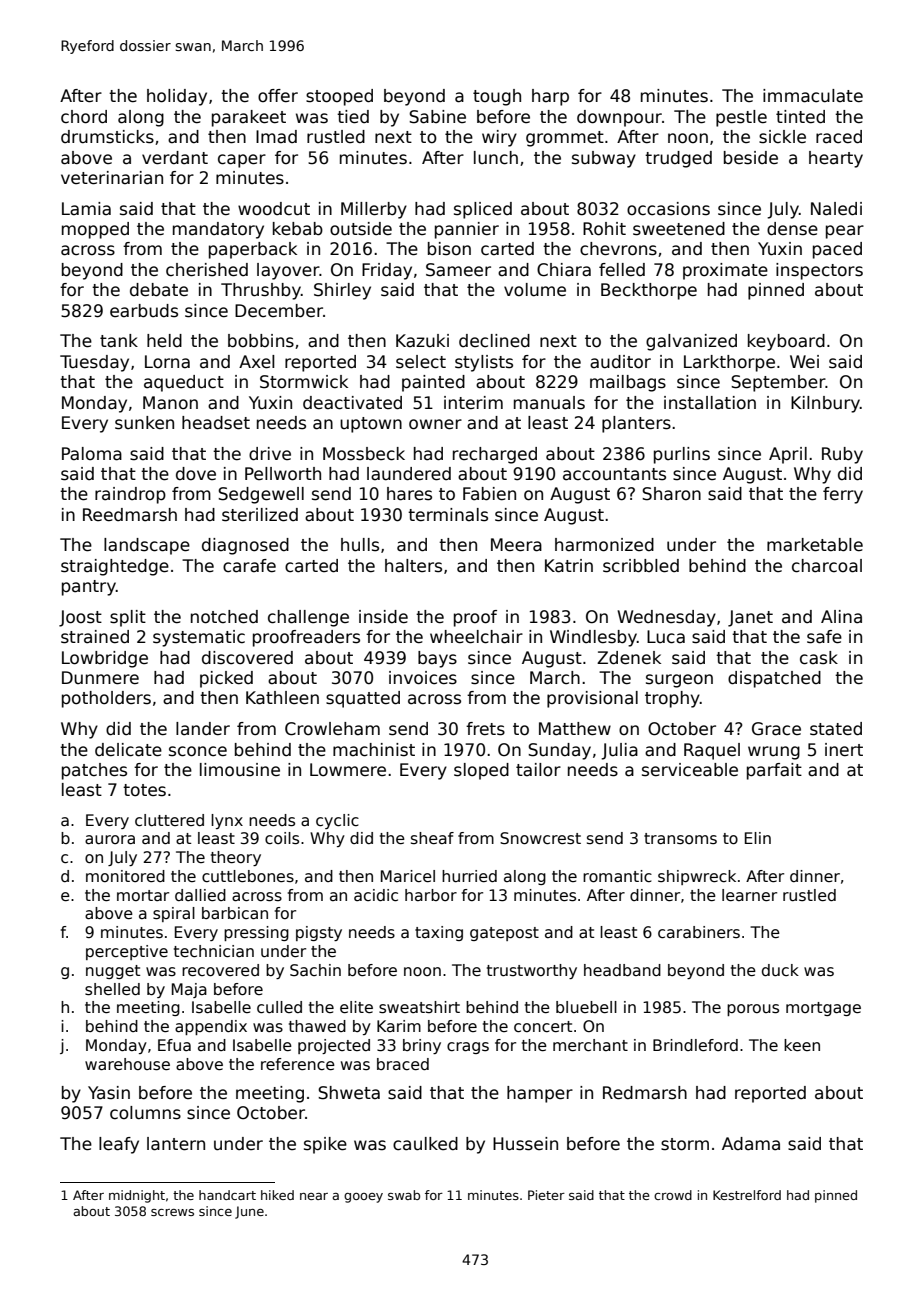 The height and width of the document is (1314, 924). What do you see at coordinates (780, 970) in the document?
I see `duck` at bounding box center [780, 970].
